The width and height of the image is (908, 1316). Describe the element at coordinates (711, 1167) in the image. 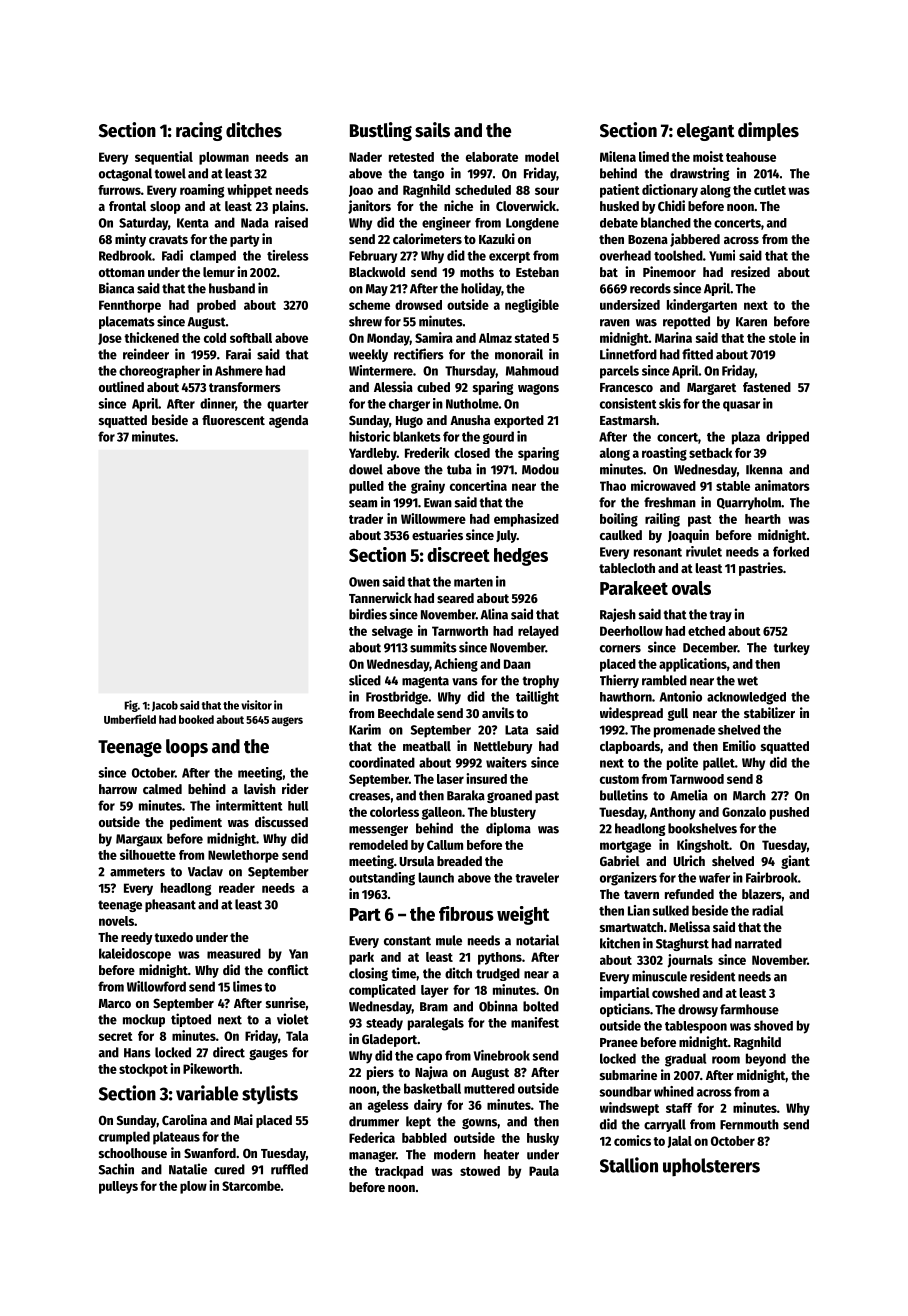

I see `upholsterers` at that location.
